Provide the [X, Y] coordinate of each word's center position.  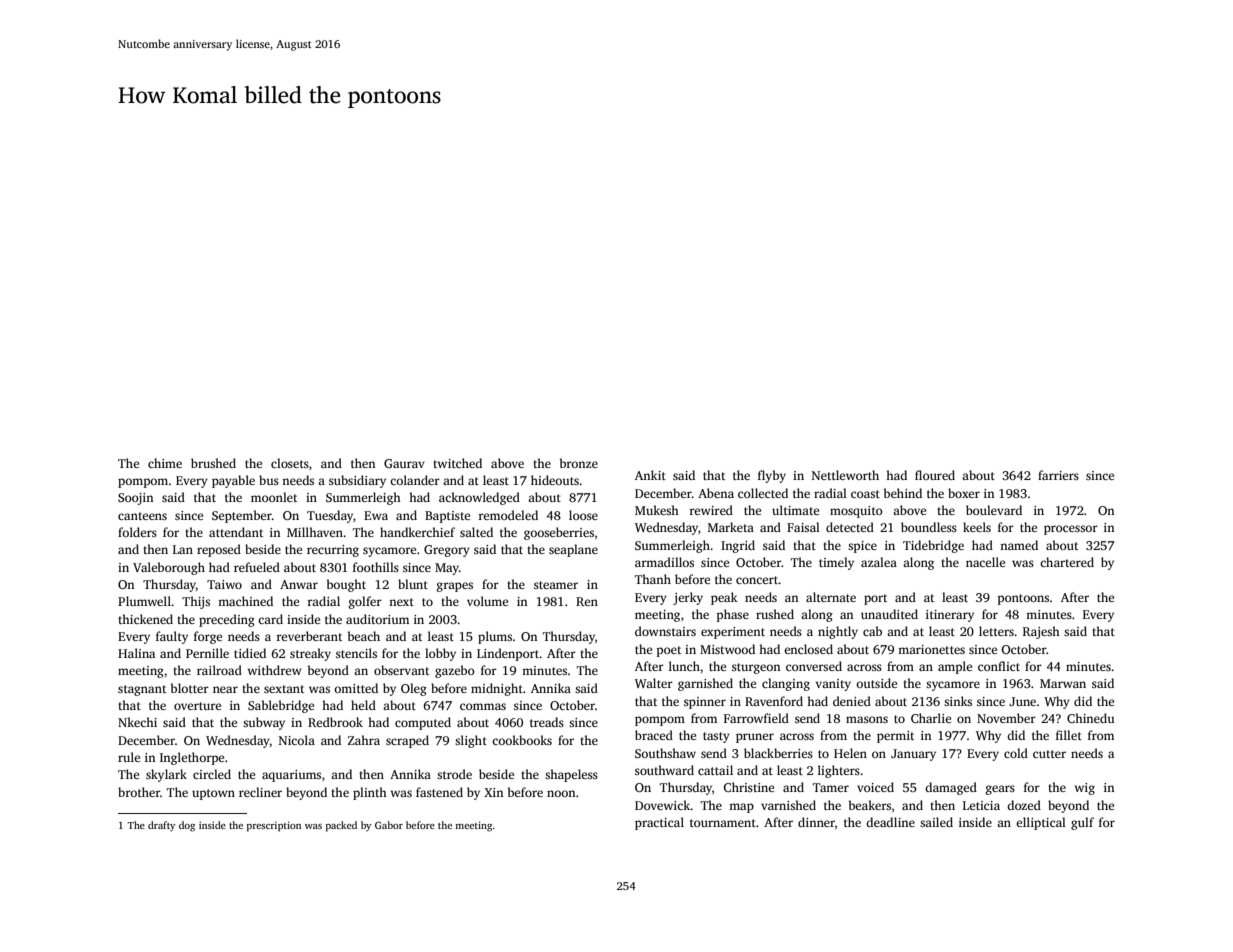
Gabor [389, 825]
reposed [219, 550]
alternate [831, 597]
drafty [161, 826]
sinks [958, 701]
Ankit [650, 475]
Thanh [653, 579]
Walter [654, 683]
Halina [136, 653]
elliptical [1041, 823]
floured [935, 475]
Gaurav [404, 463]
